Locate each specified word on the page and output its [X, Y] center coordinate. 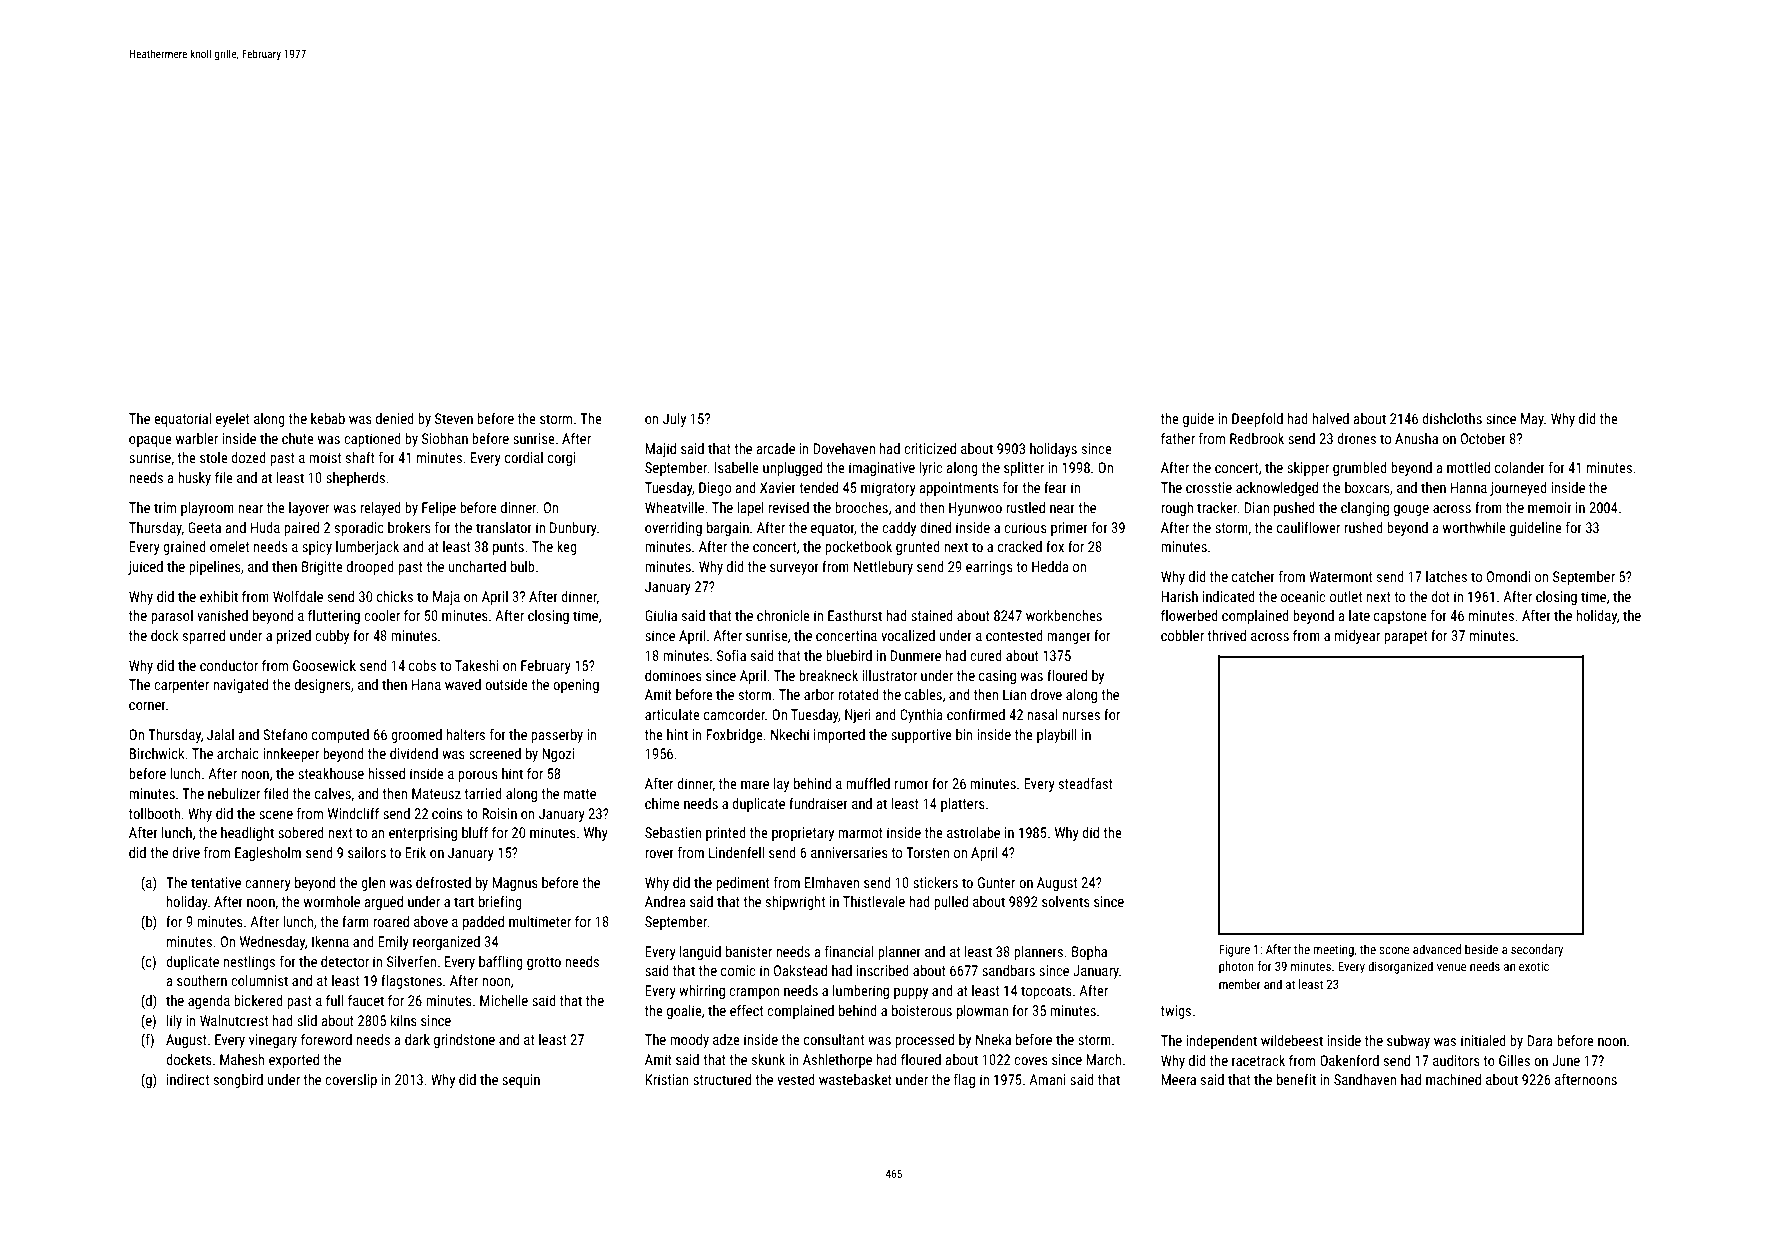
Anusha [1416, 438]
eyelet [232, 420]
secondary [1537, 950]
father [1178, 438]
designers [323, 686]
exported [294, 1061]
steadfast [1086, 783]
